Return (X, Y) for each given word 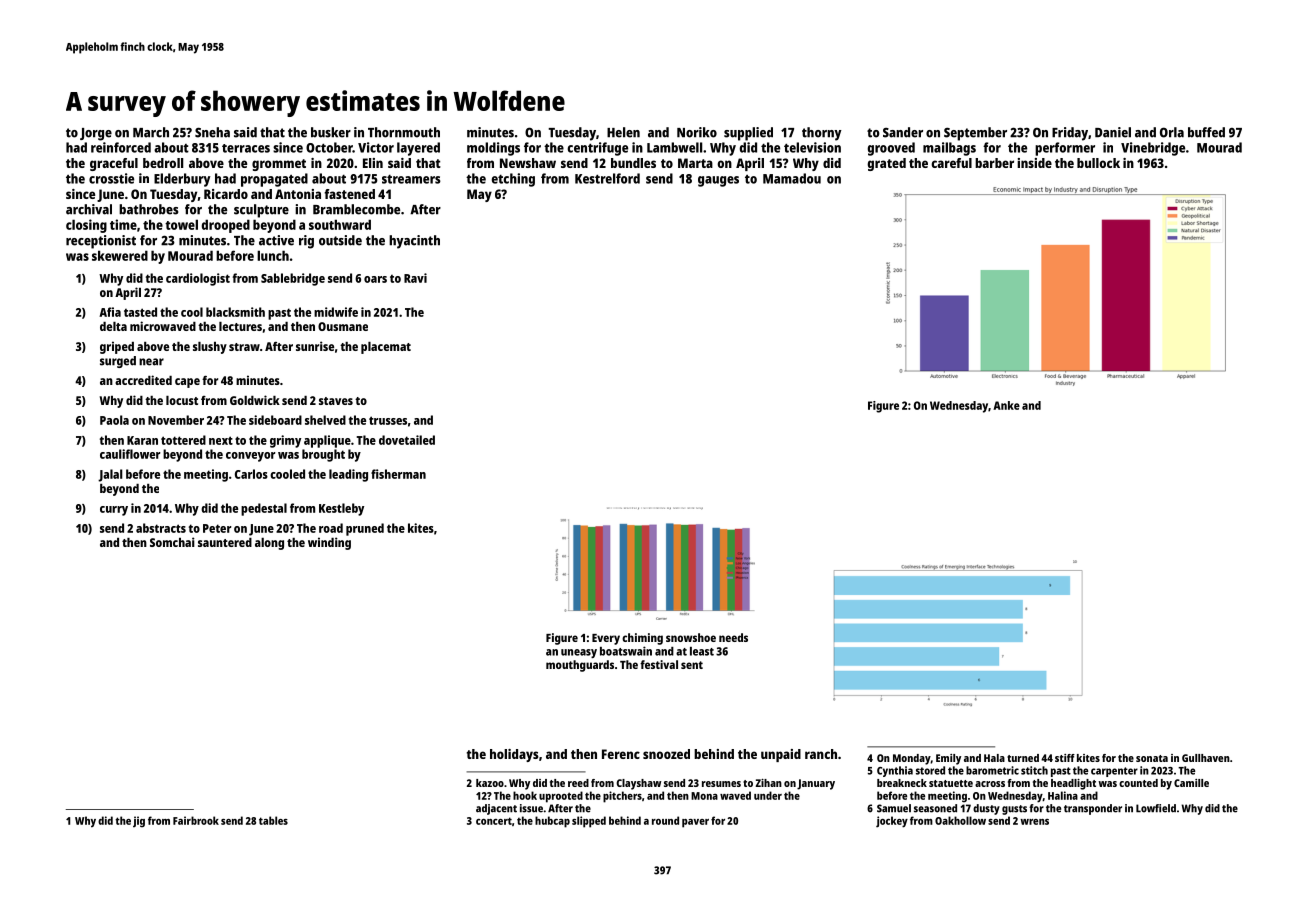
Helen (623, 132)
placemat (386, 348)
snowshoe (691, 637)
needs (733, 637)
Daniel (1113, 132)
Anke (1006, 405)
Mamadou (792, 178)
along (269, 544)
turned (1023, 758)
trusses (388, 420)
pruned (365, 529)
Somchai (172, 542)
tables (273, 820)
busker (331, 132)
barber (994, 163)
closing (86, 226)
